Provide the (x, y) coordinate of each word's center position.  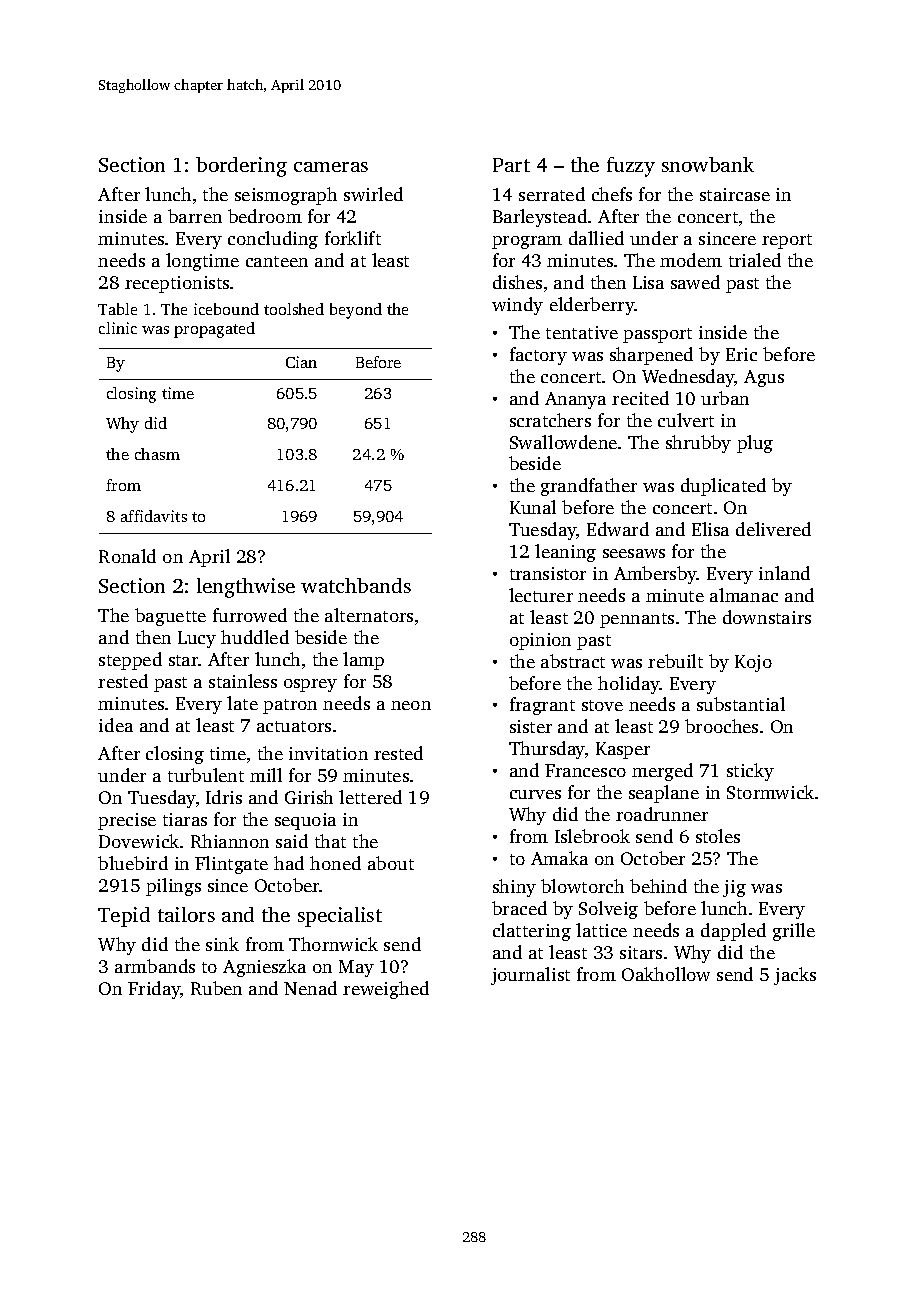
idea (116, 725)
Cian (301, 362)
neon (411, 705)
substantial (741, 704)
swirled (373, 194)
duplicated (723, 487)
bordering (241, 167)
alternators (369, 615)
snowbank (708, 164)
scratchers (550, 420)
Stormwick (770, 792)
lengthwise (246, 588)
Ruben (216, 988)
